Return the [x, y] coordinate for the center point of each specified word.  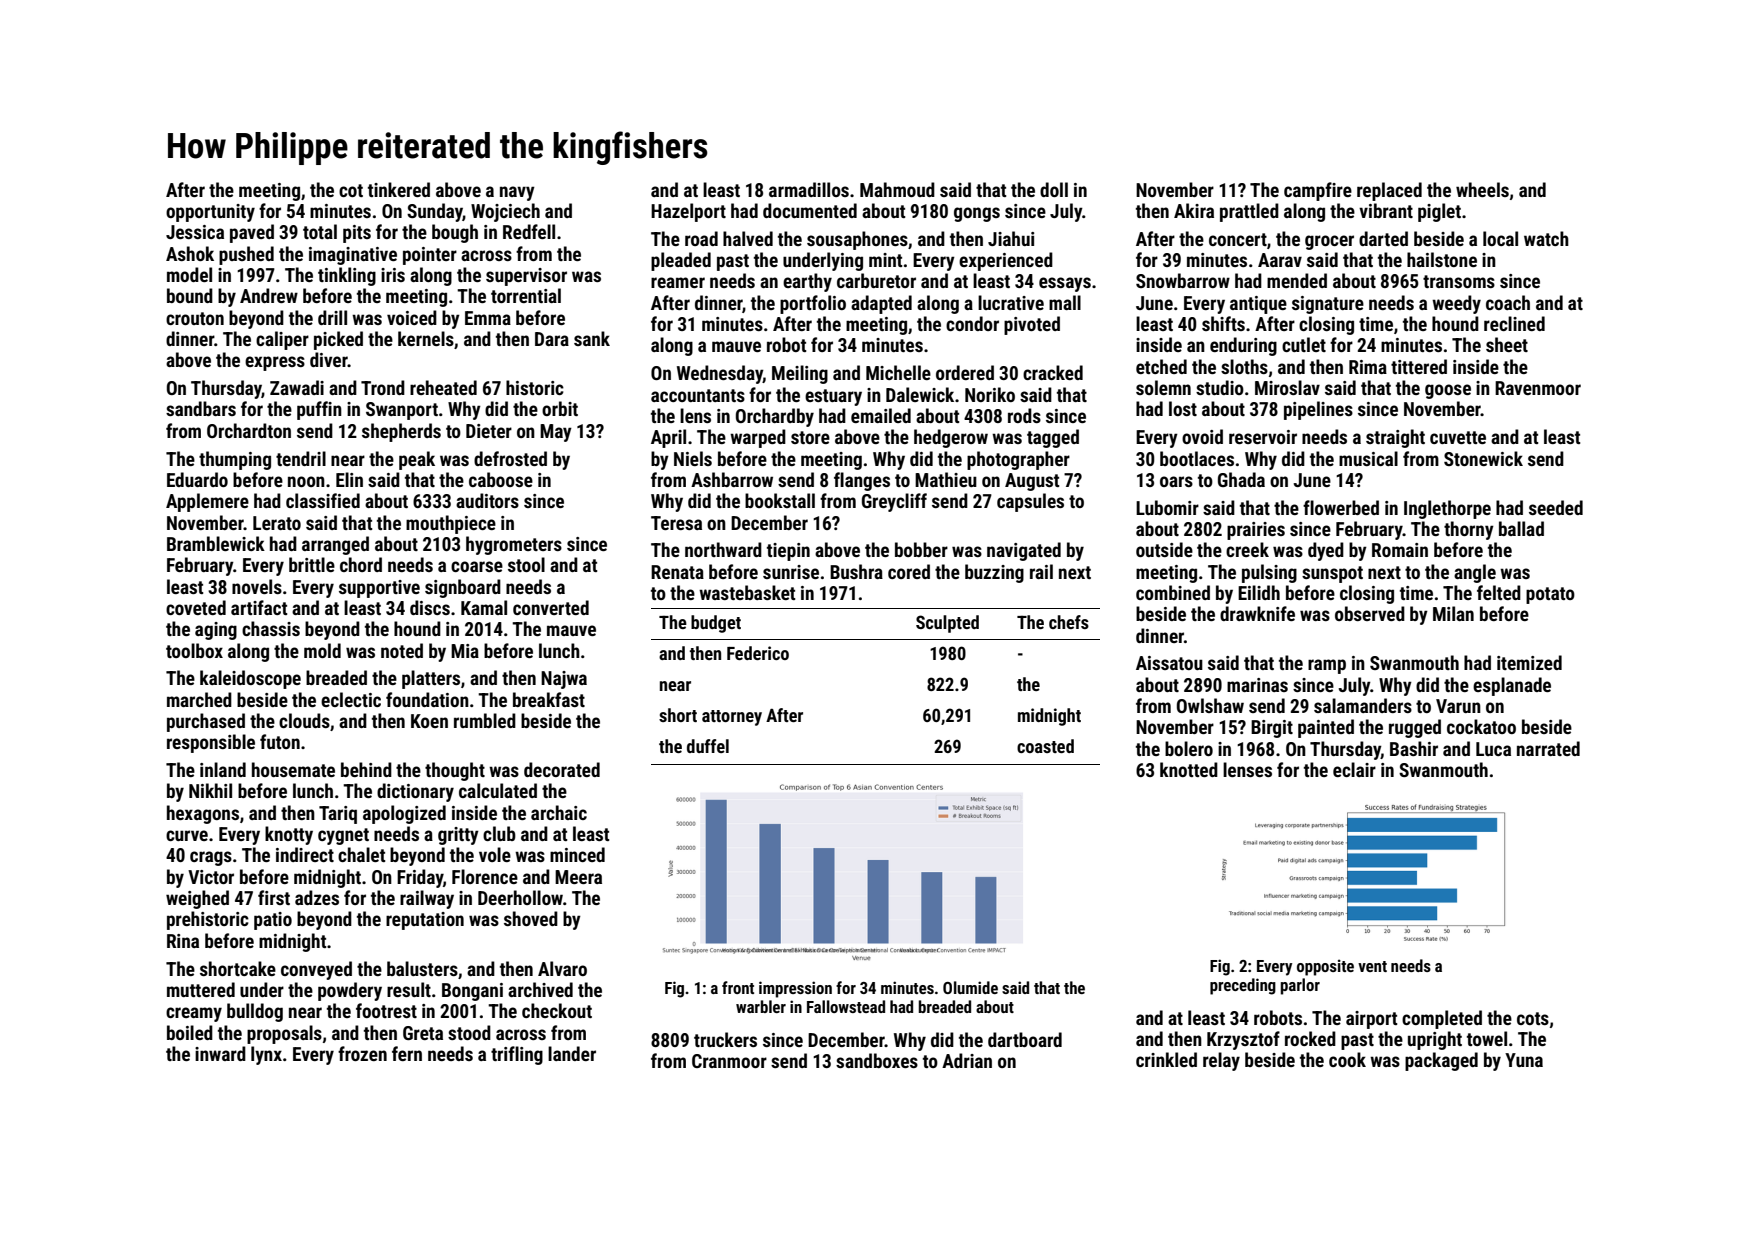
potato [1550, 595]
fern [407, 1053]
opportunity [210, 213]
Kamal [484, 607]
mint [885, 260]
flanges [862, 481]
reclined [1514, 323]
